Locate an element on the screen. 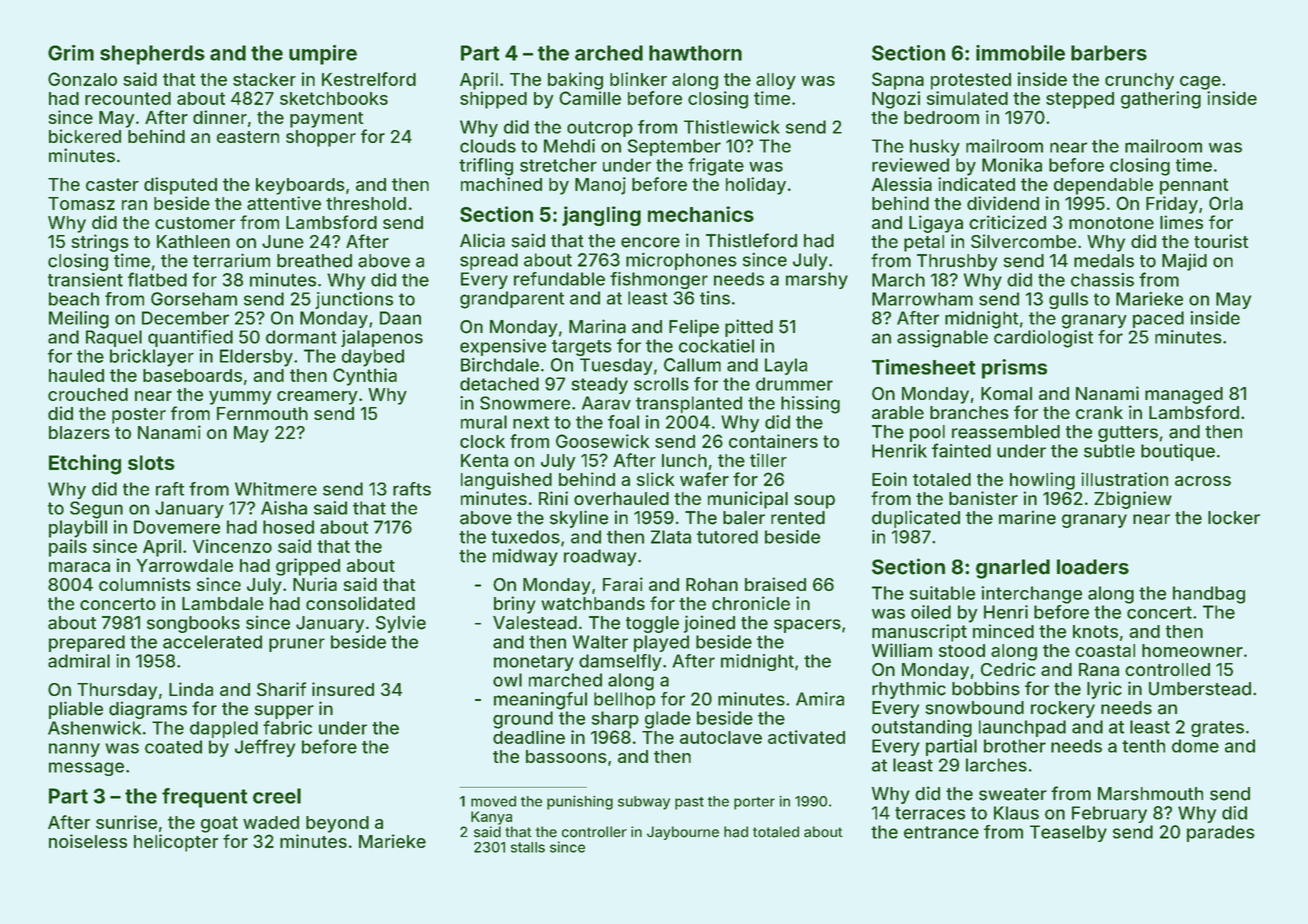 Image resolution: width=1308 pixels, height=924 pixels. umpire is located at coordinates (323, 55).
